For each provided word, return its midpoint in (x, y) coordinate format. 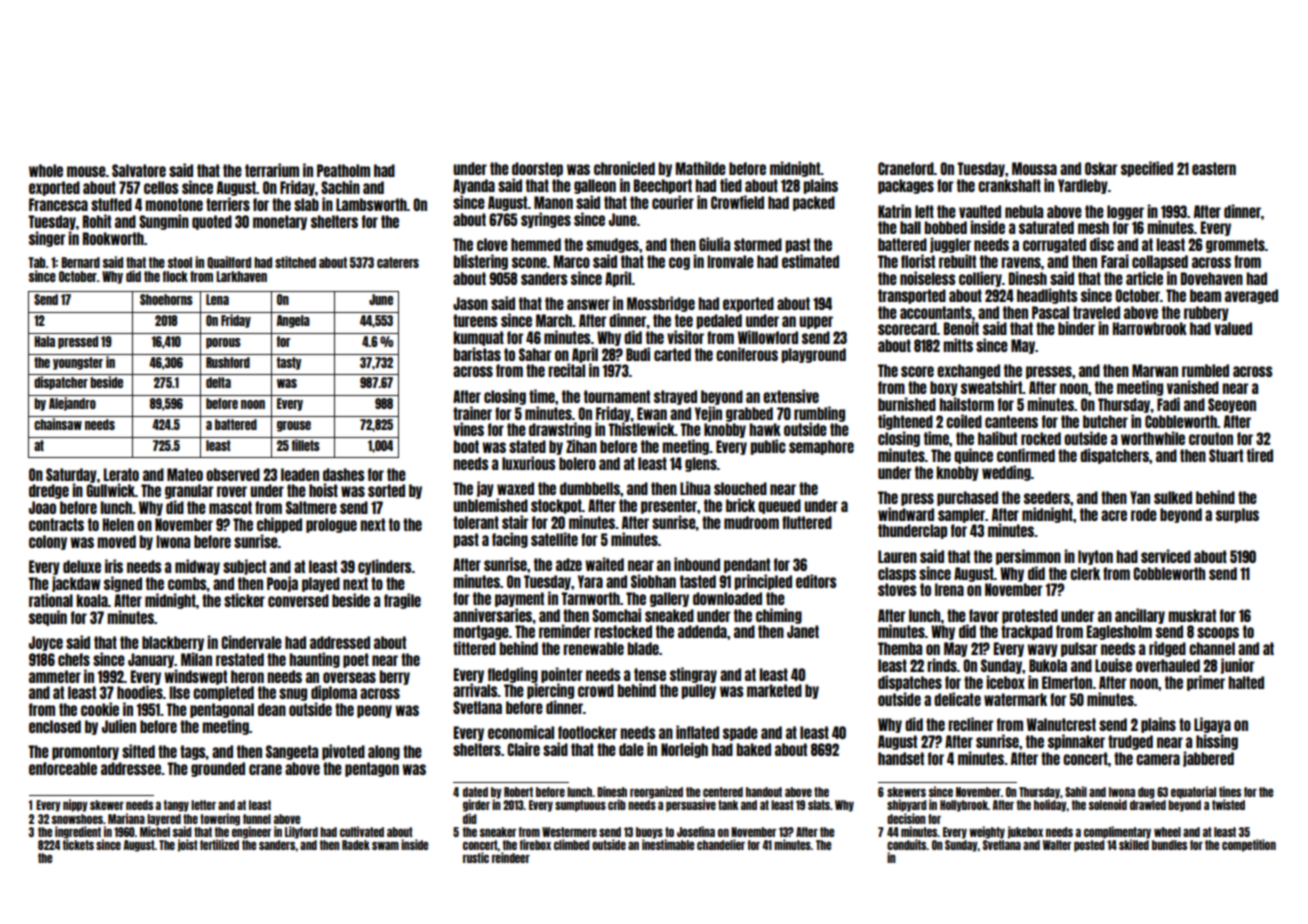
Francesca (58, 204)
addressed (340, 642)
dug (1146, 793)
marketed (774, 690)
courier (673, 202)
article (1144, 278)
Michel (155, 831)
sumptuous (580, 806)
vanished (1193, 387)
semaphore (821, 447)
